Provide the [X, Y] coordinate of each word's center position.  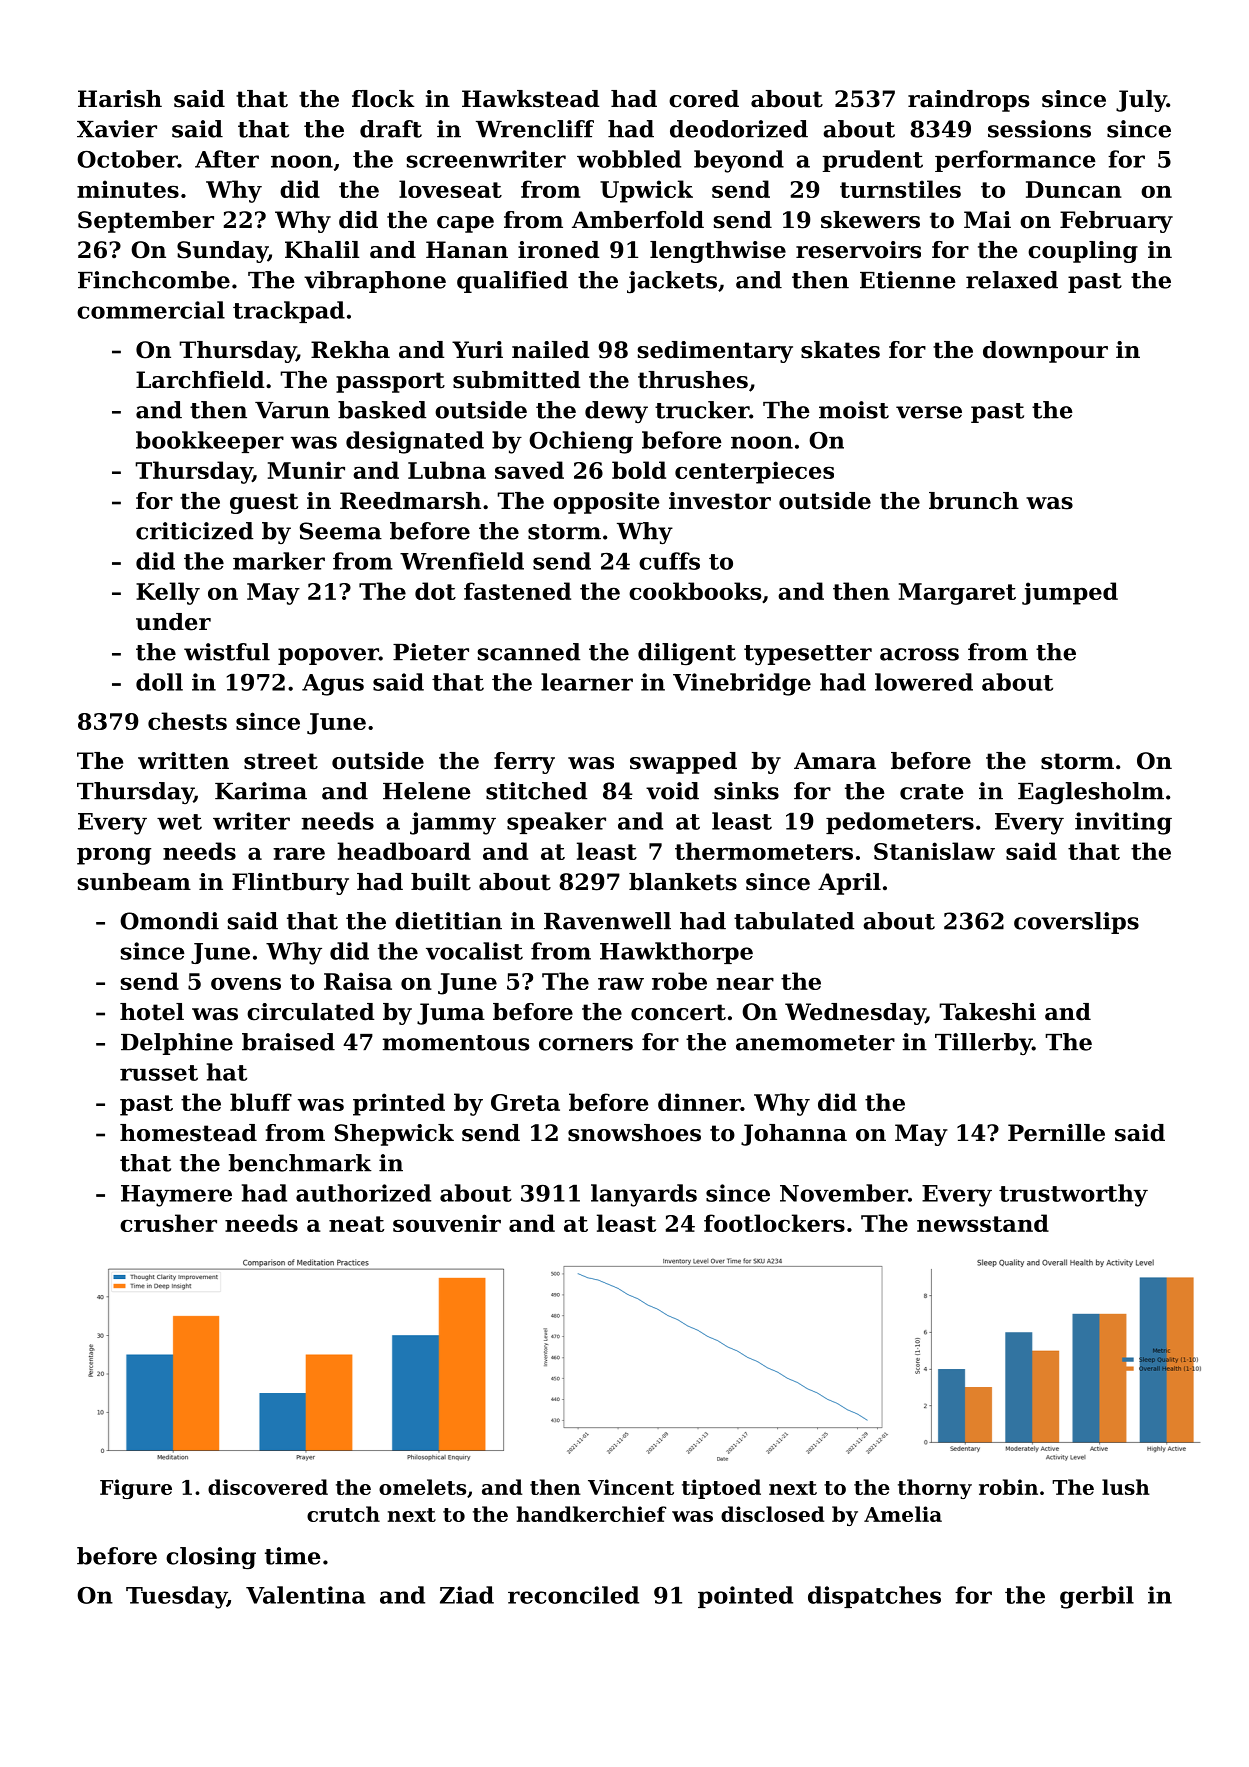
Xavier [117, 129]
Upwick [646, 191]
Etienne [908, 280]
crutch [343, 1514]
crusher [168, 1223]
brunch [974, 501]
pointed [745, 1597]
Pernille [1056, 1133]
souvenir [447, 1223]
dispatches [874, 1597]
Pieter [431, 652]
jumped [1070, 593]
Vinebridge [742, 684]
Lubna [447, 470]
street [281, 761]
